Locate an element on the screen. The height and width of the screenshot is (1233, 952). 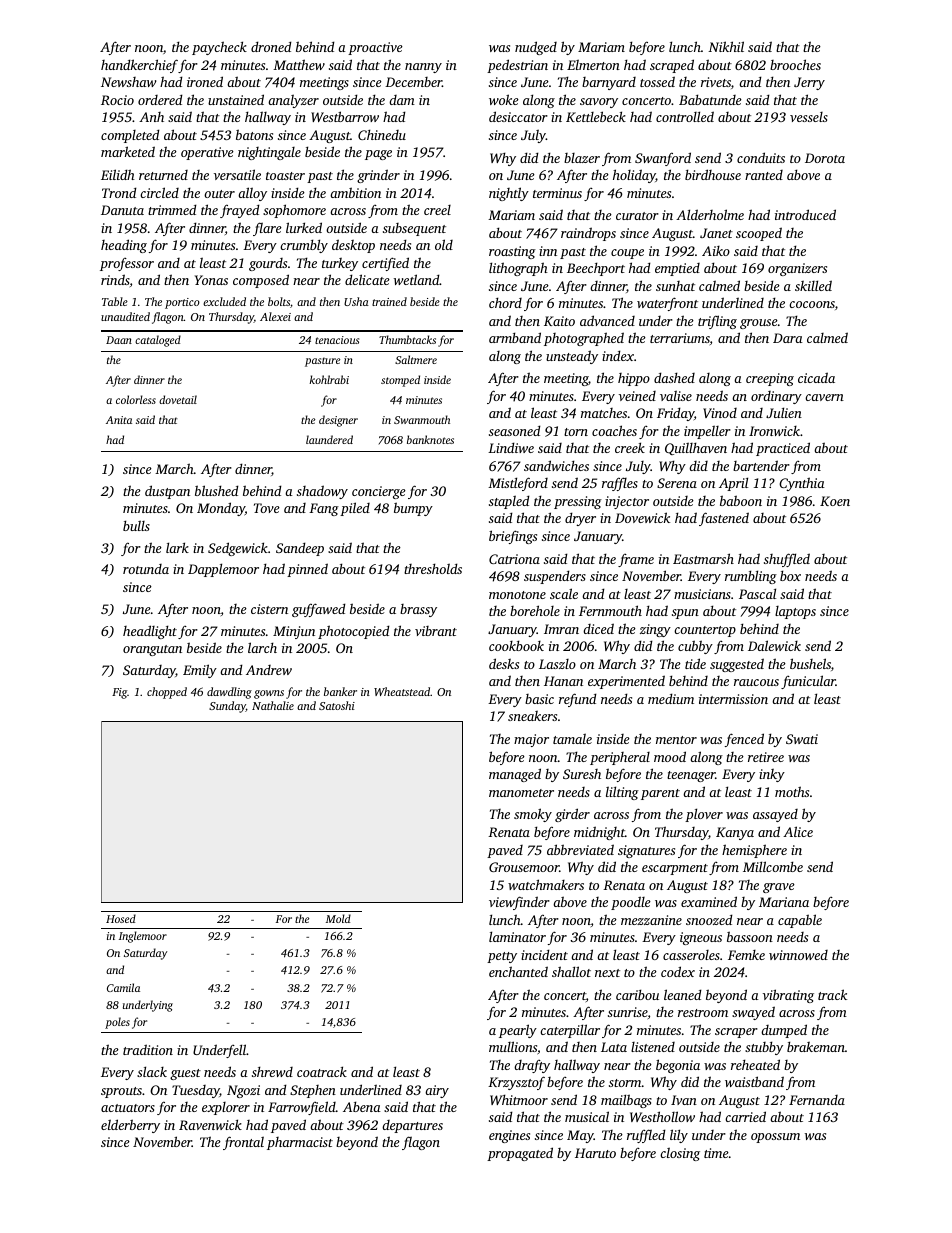
Fig is located at coordinates (119, 693).
